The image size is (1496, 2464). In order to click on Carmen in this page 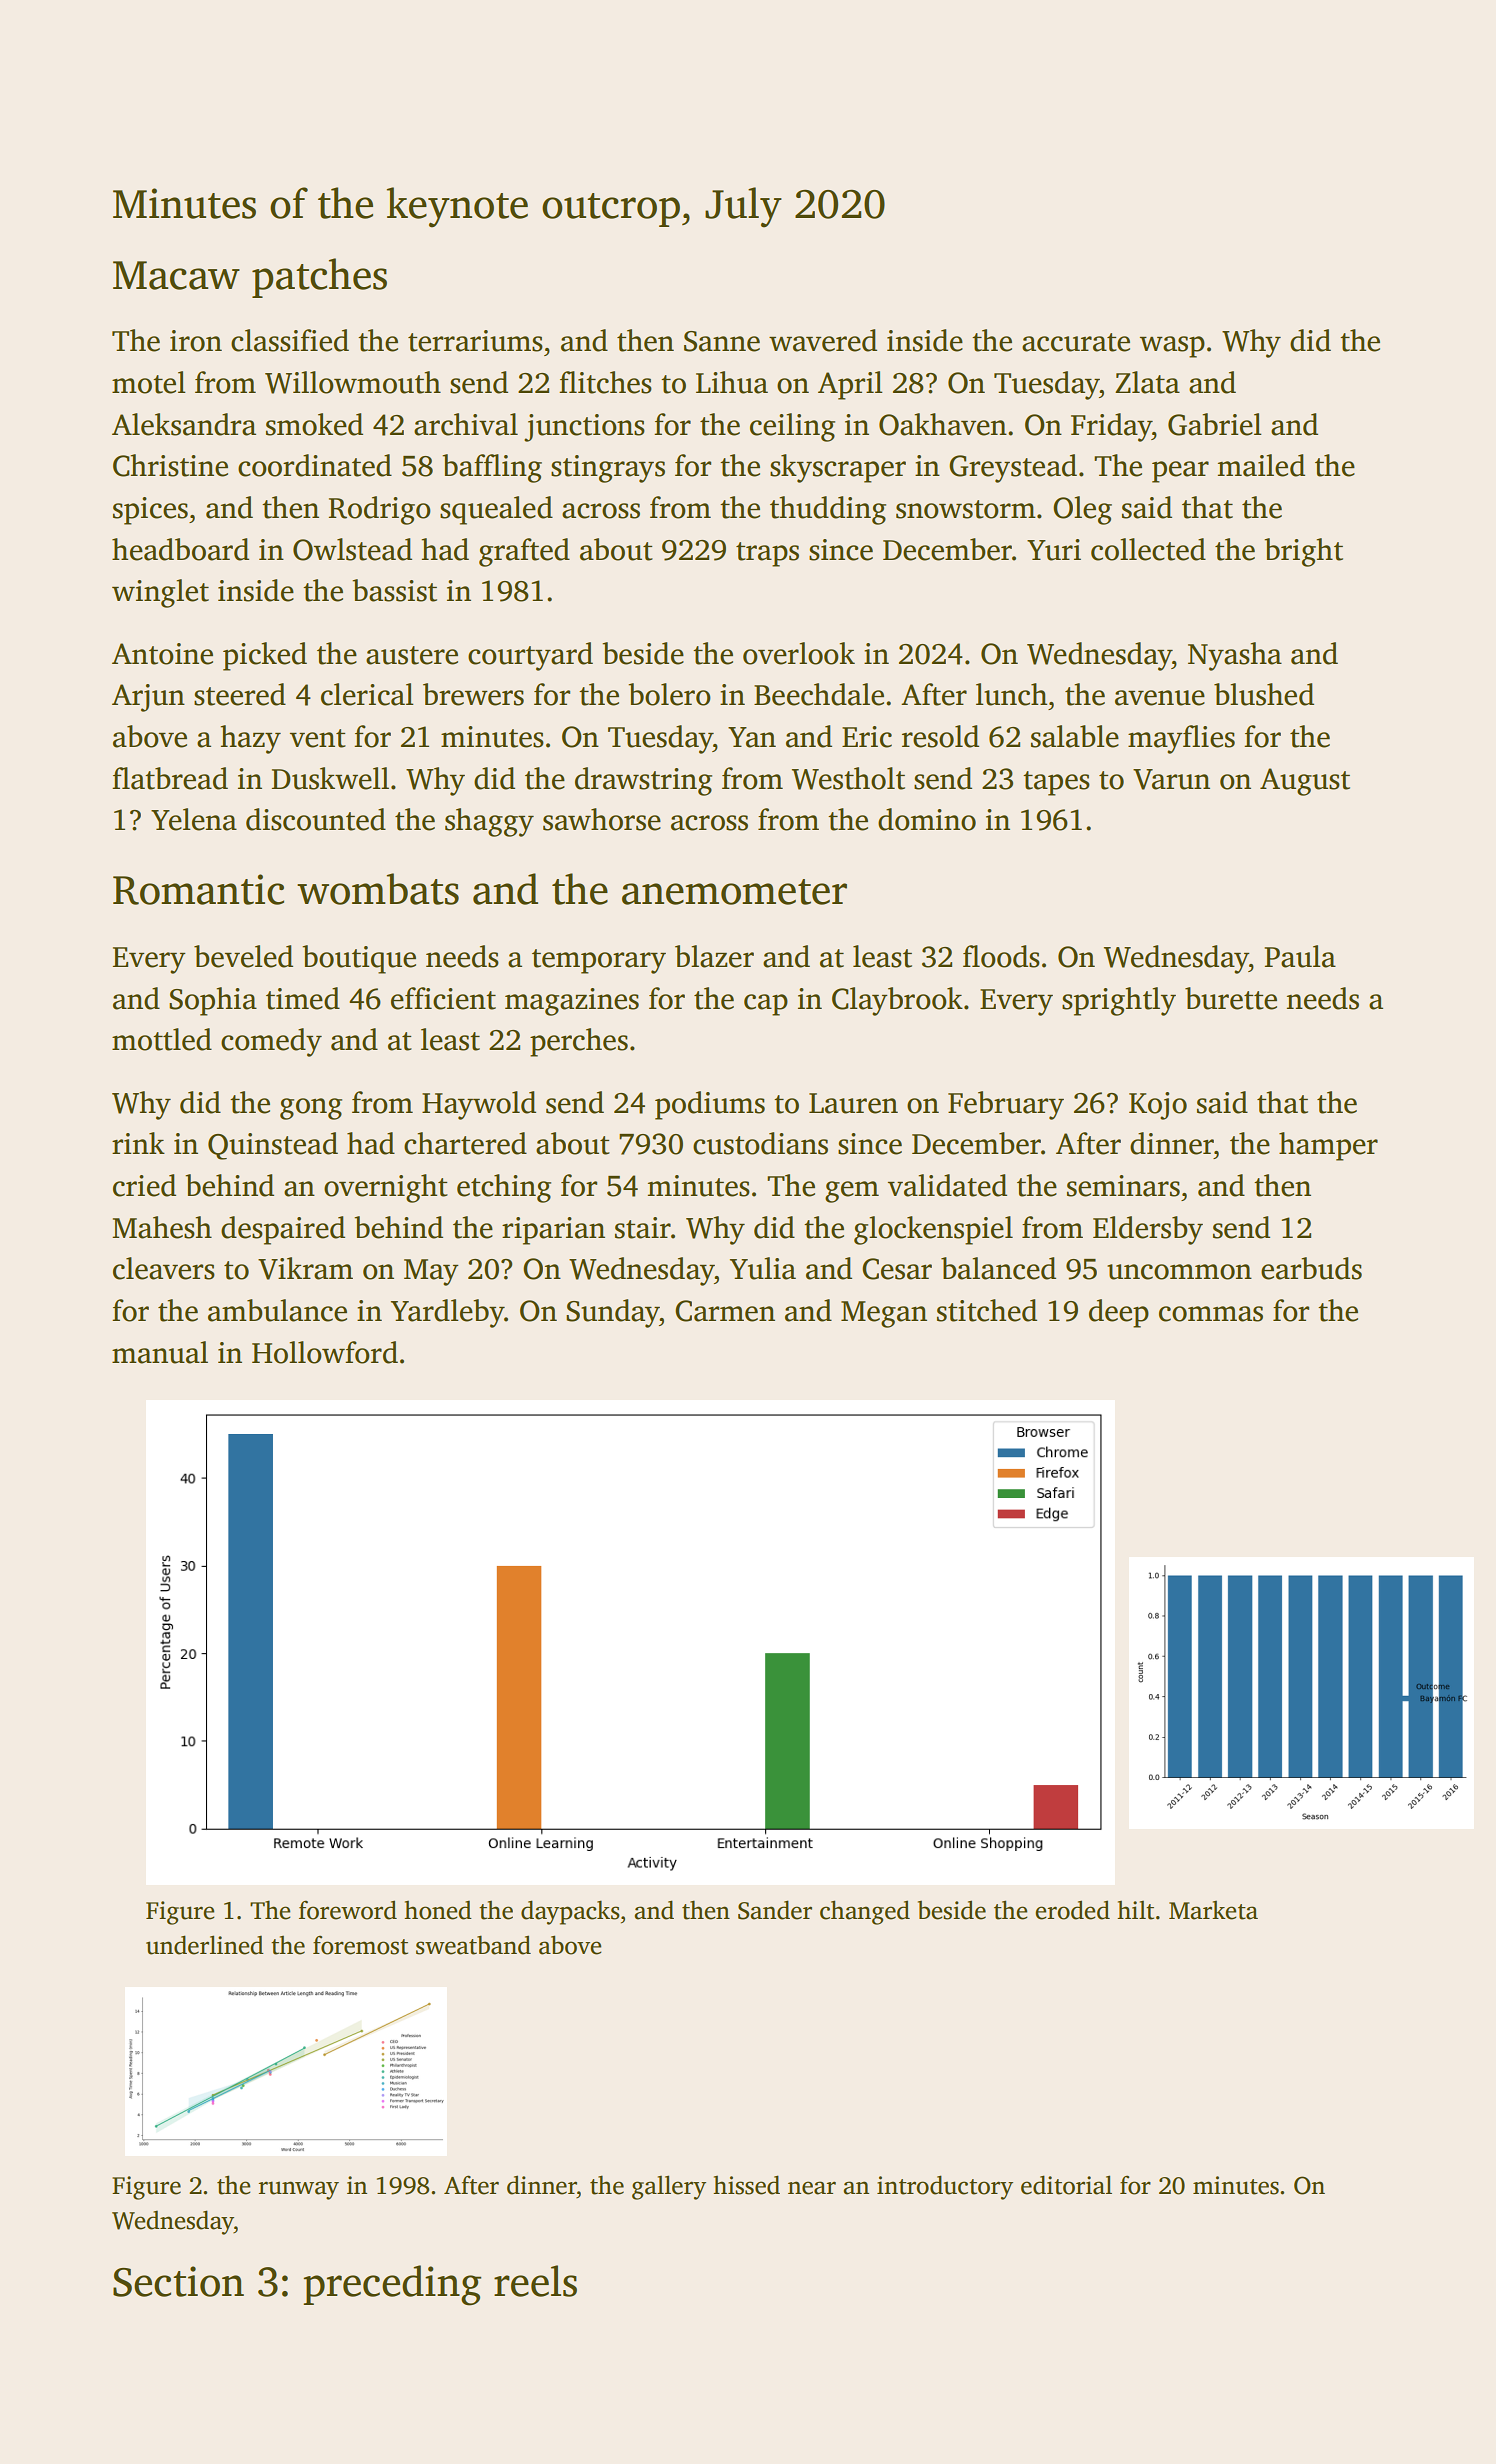, I will do `click(725, 1311)`.
